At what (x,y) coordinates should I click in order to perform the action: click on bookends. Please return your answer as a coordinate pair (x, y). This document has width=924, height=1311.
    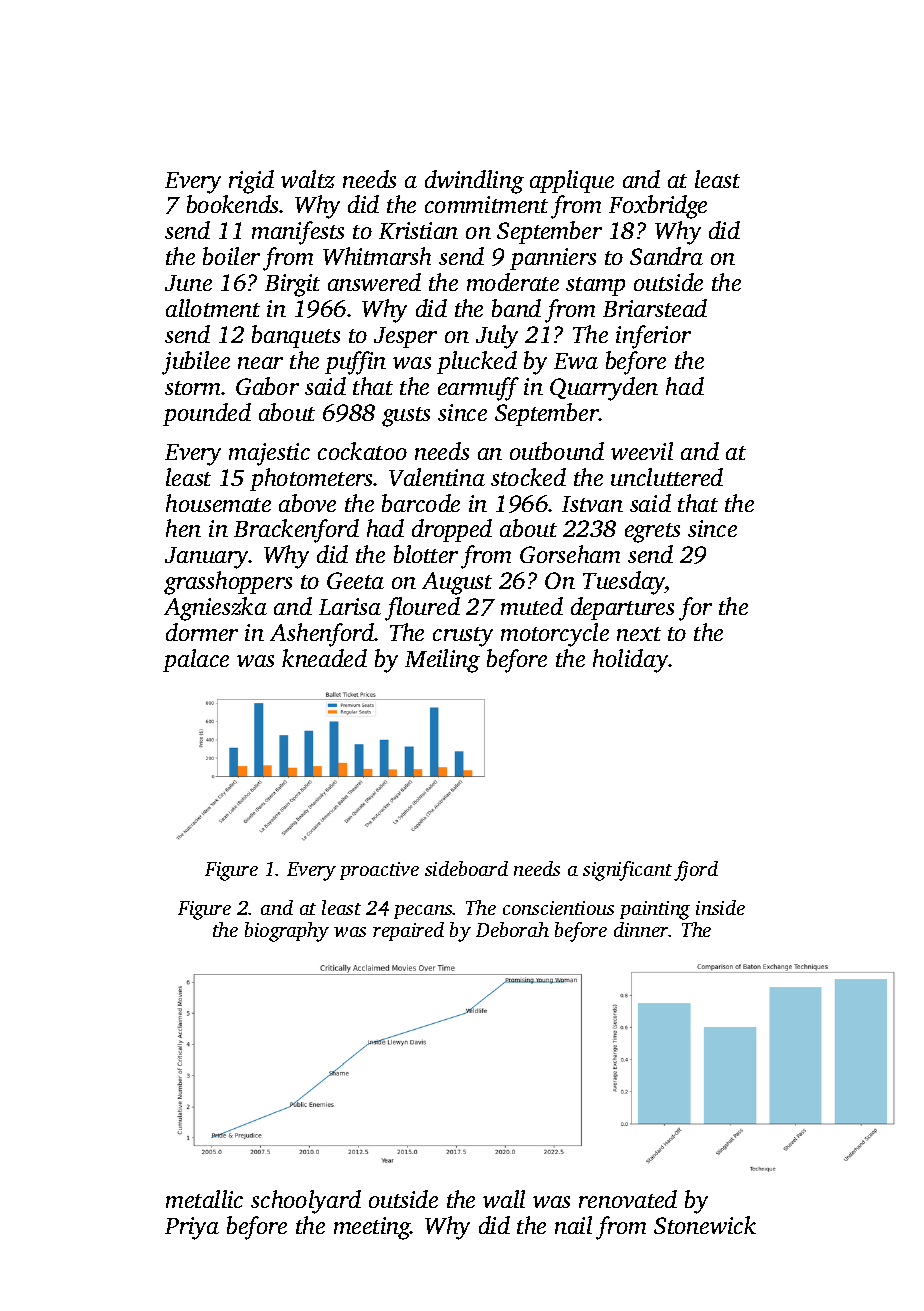
    Looking at the image, I should click on (233, 204).
